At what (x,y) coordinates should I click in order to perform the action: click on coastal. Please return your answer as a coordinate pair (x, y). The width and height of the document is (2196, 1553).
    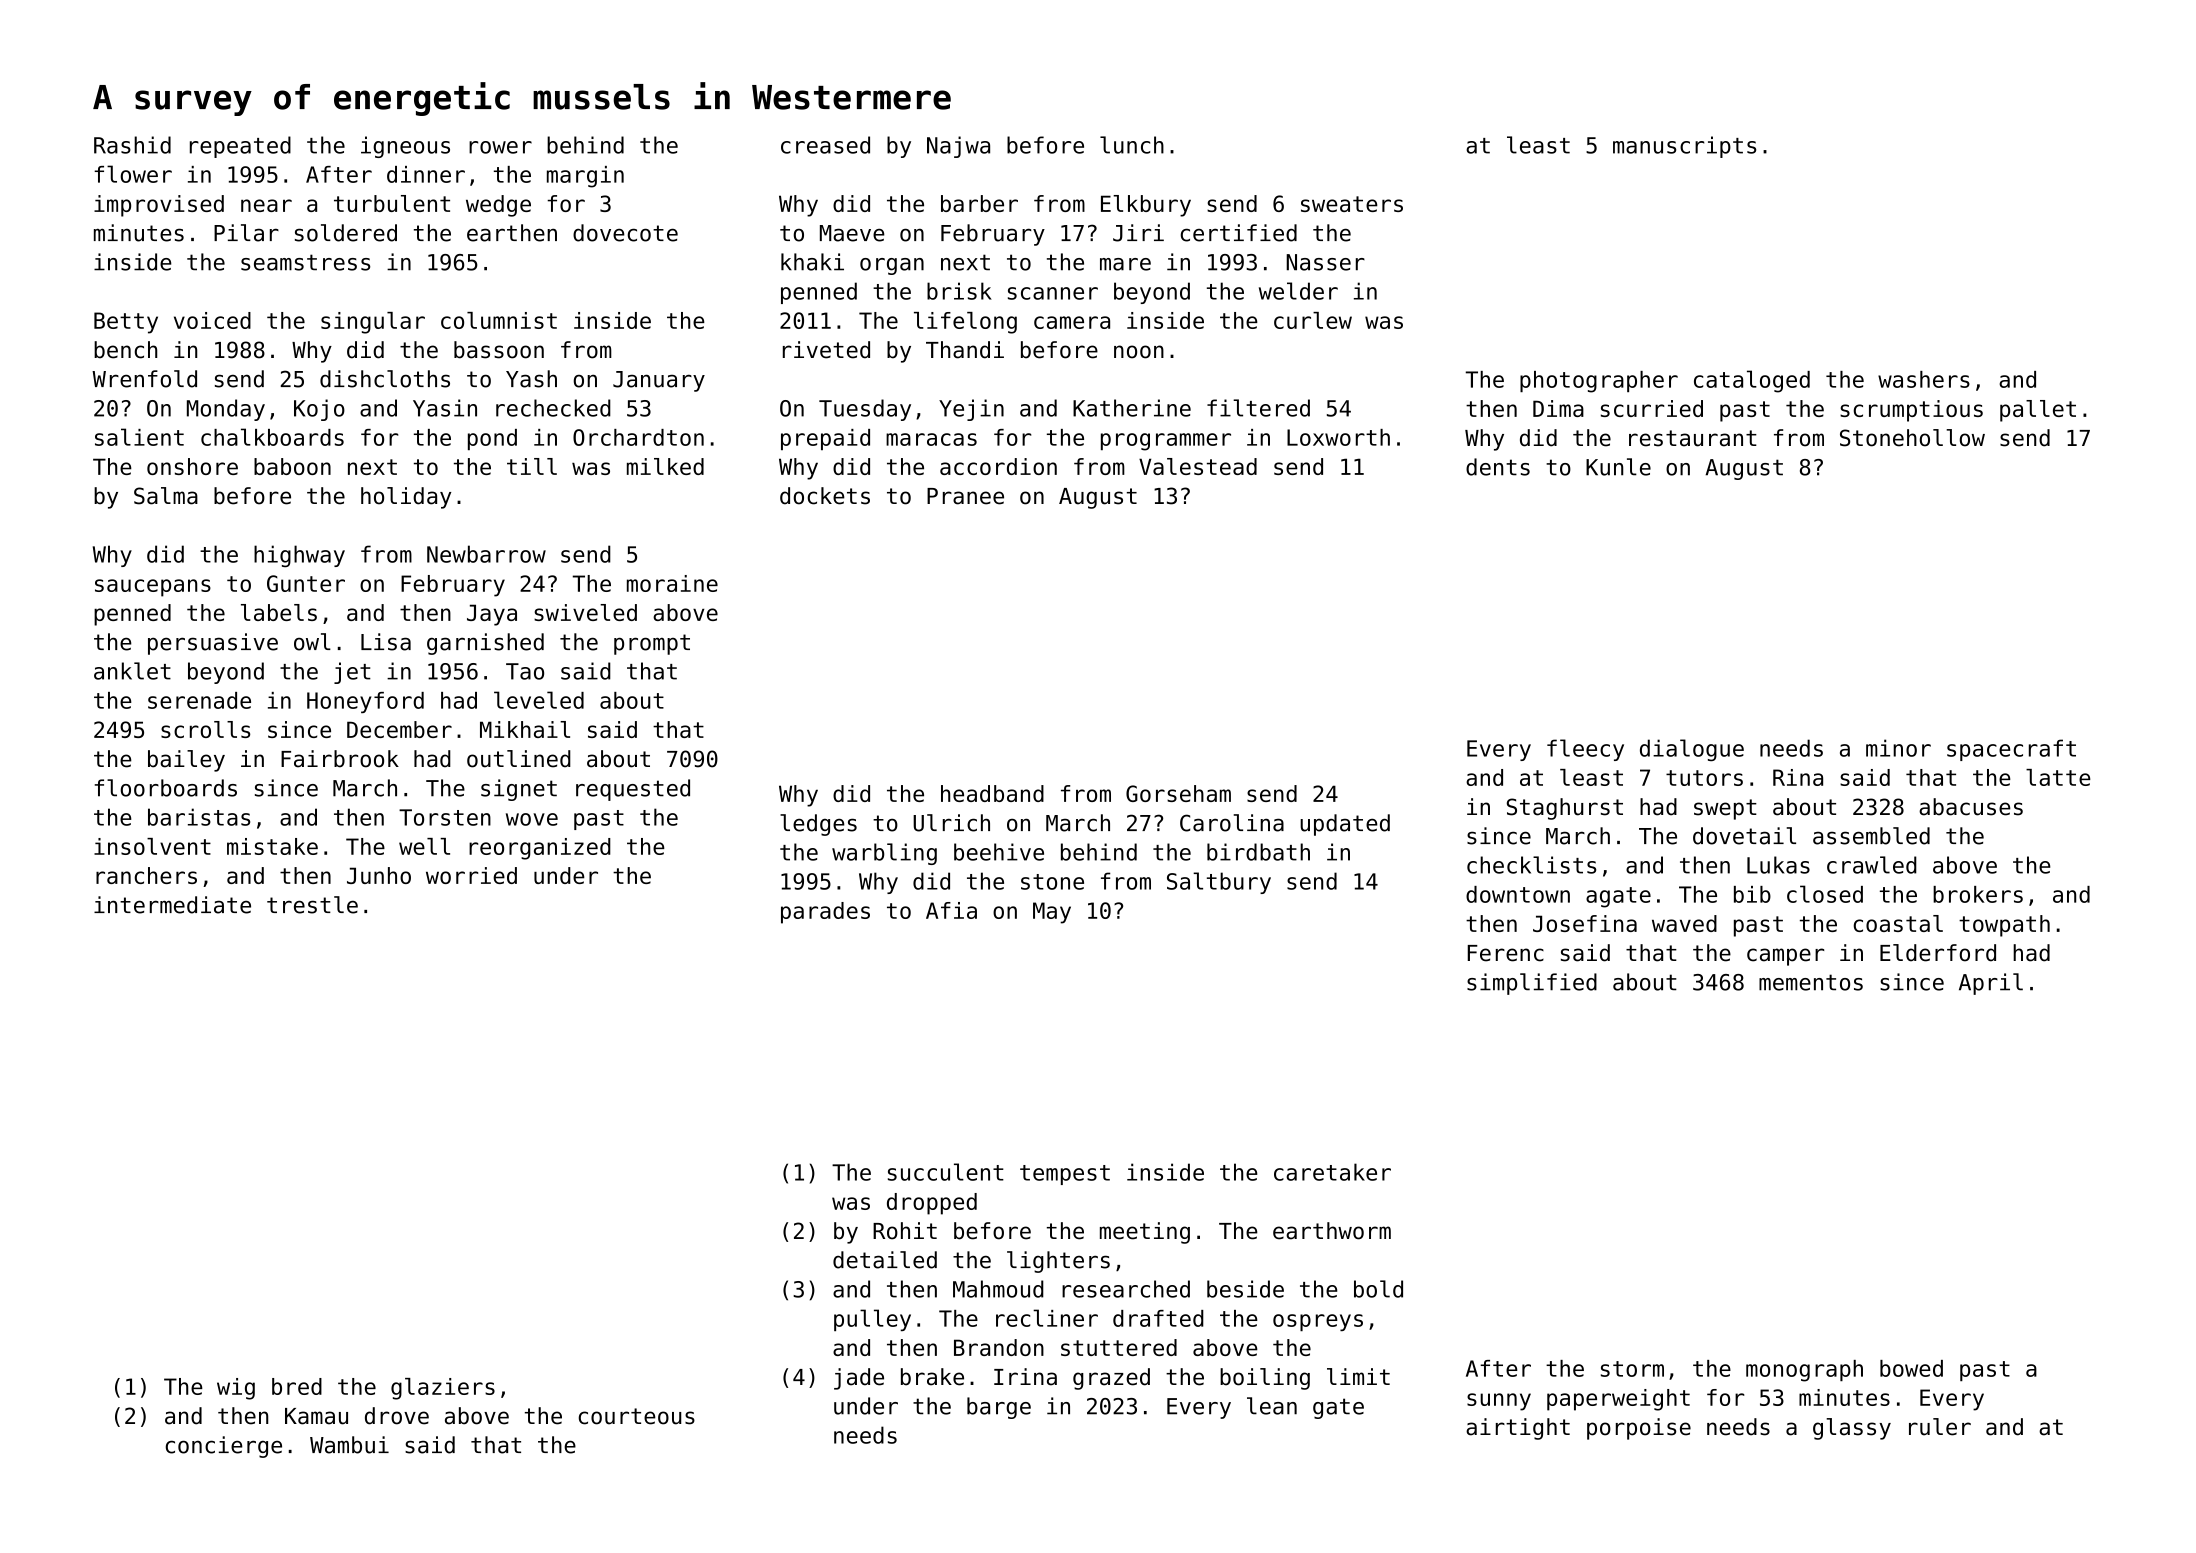
    Looking at the image, I should click on (1898, 923).
